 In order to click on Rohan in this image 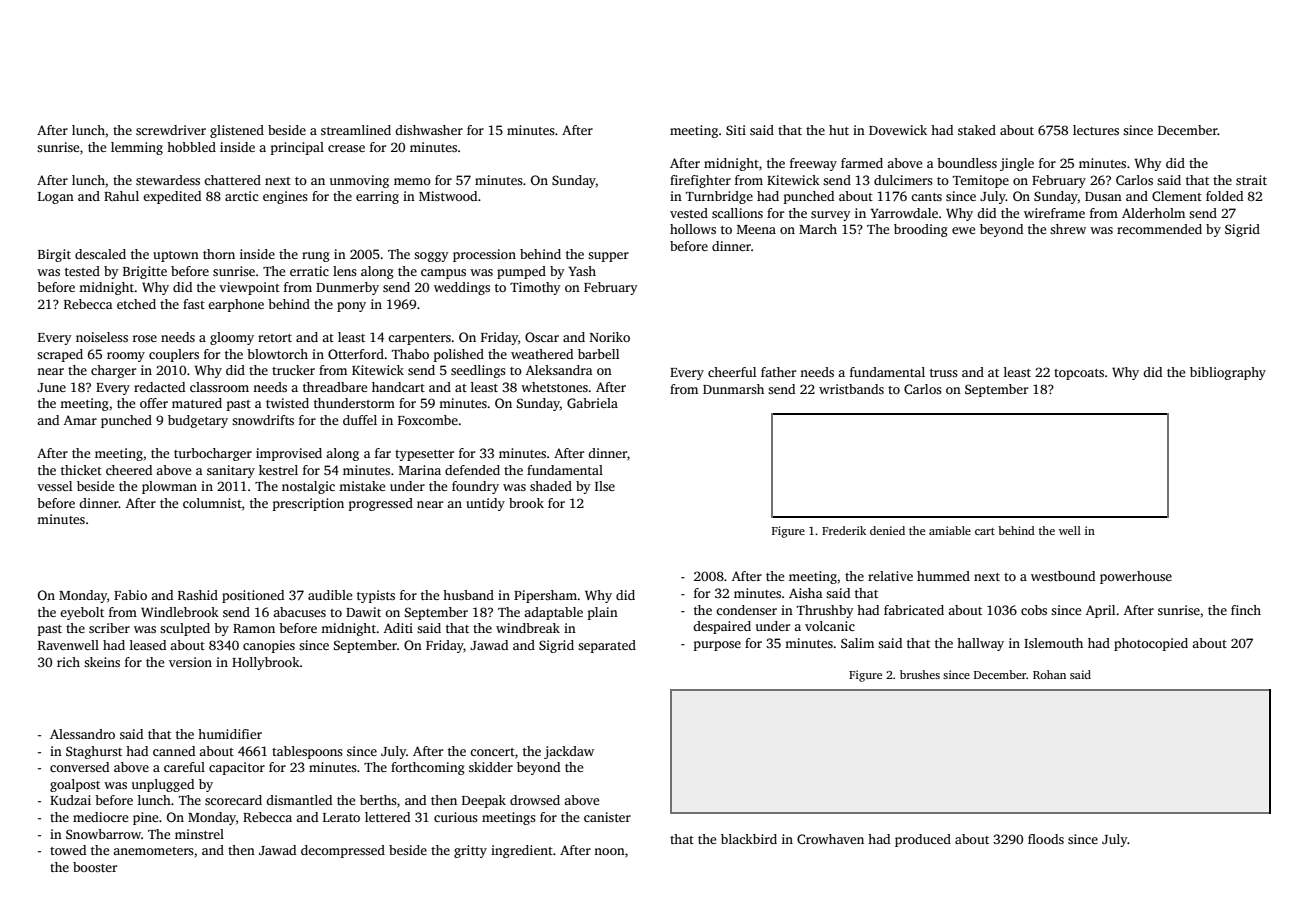, I will do `click(1049, 674)`.
